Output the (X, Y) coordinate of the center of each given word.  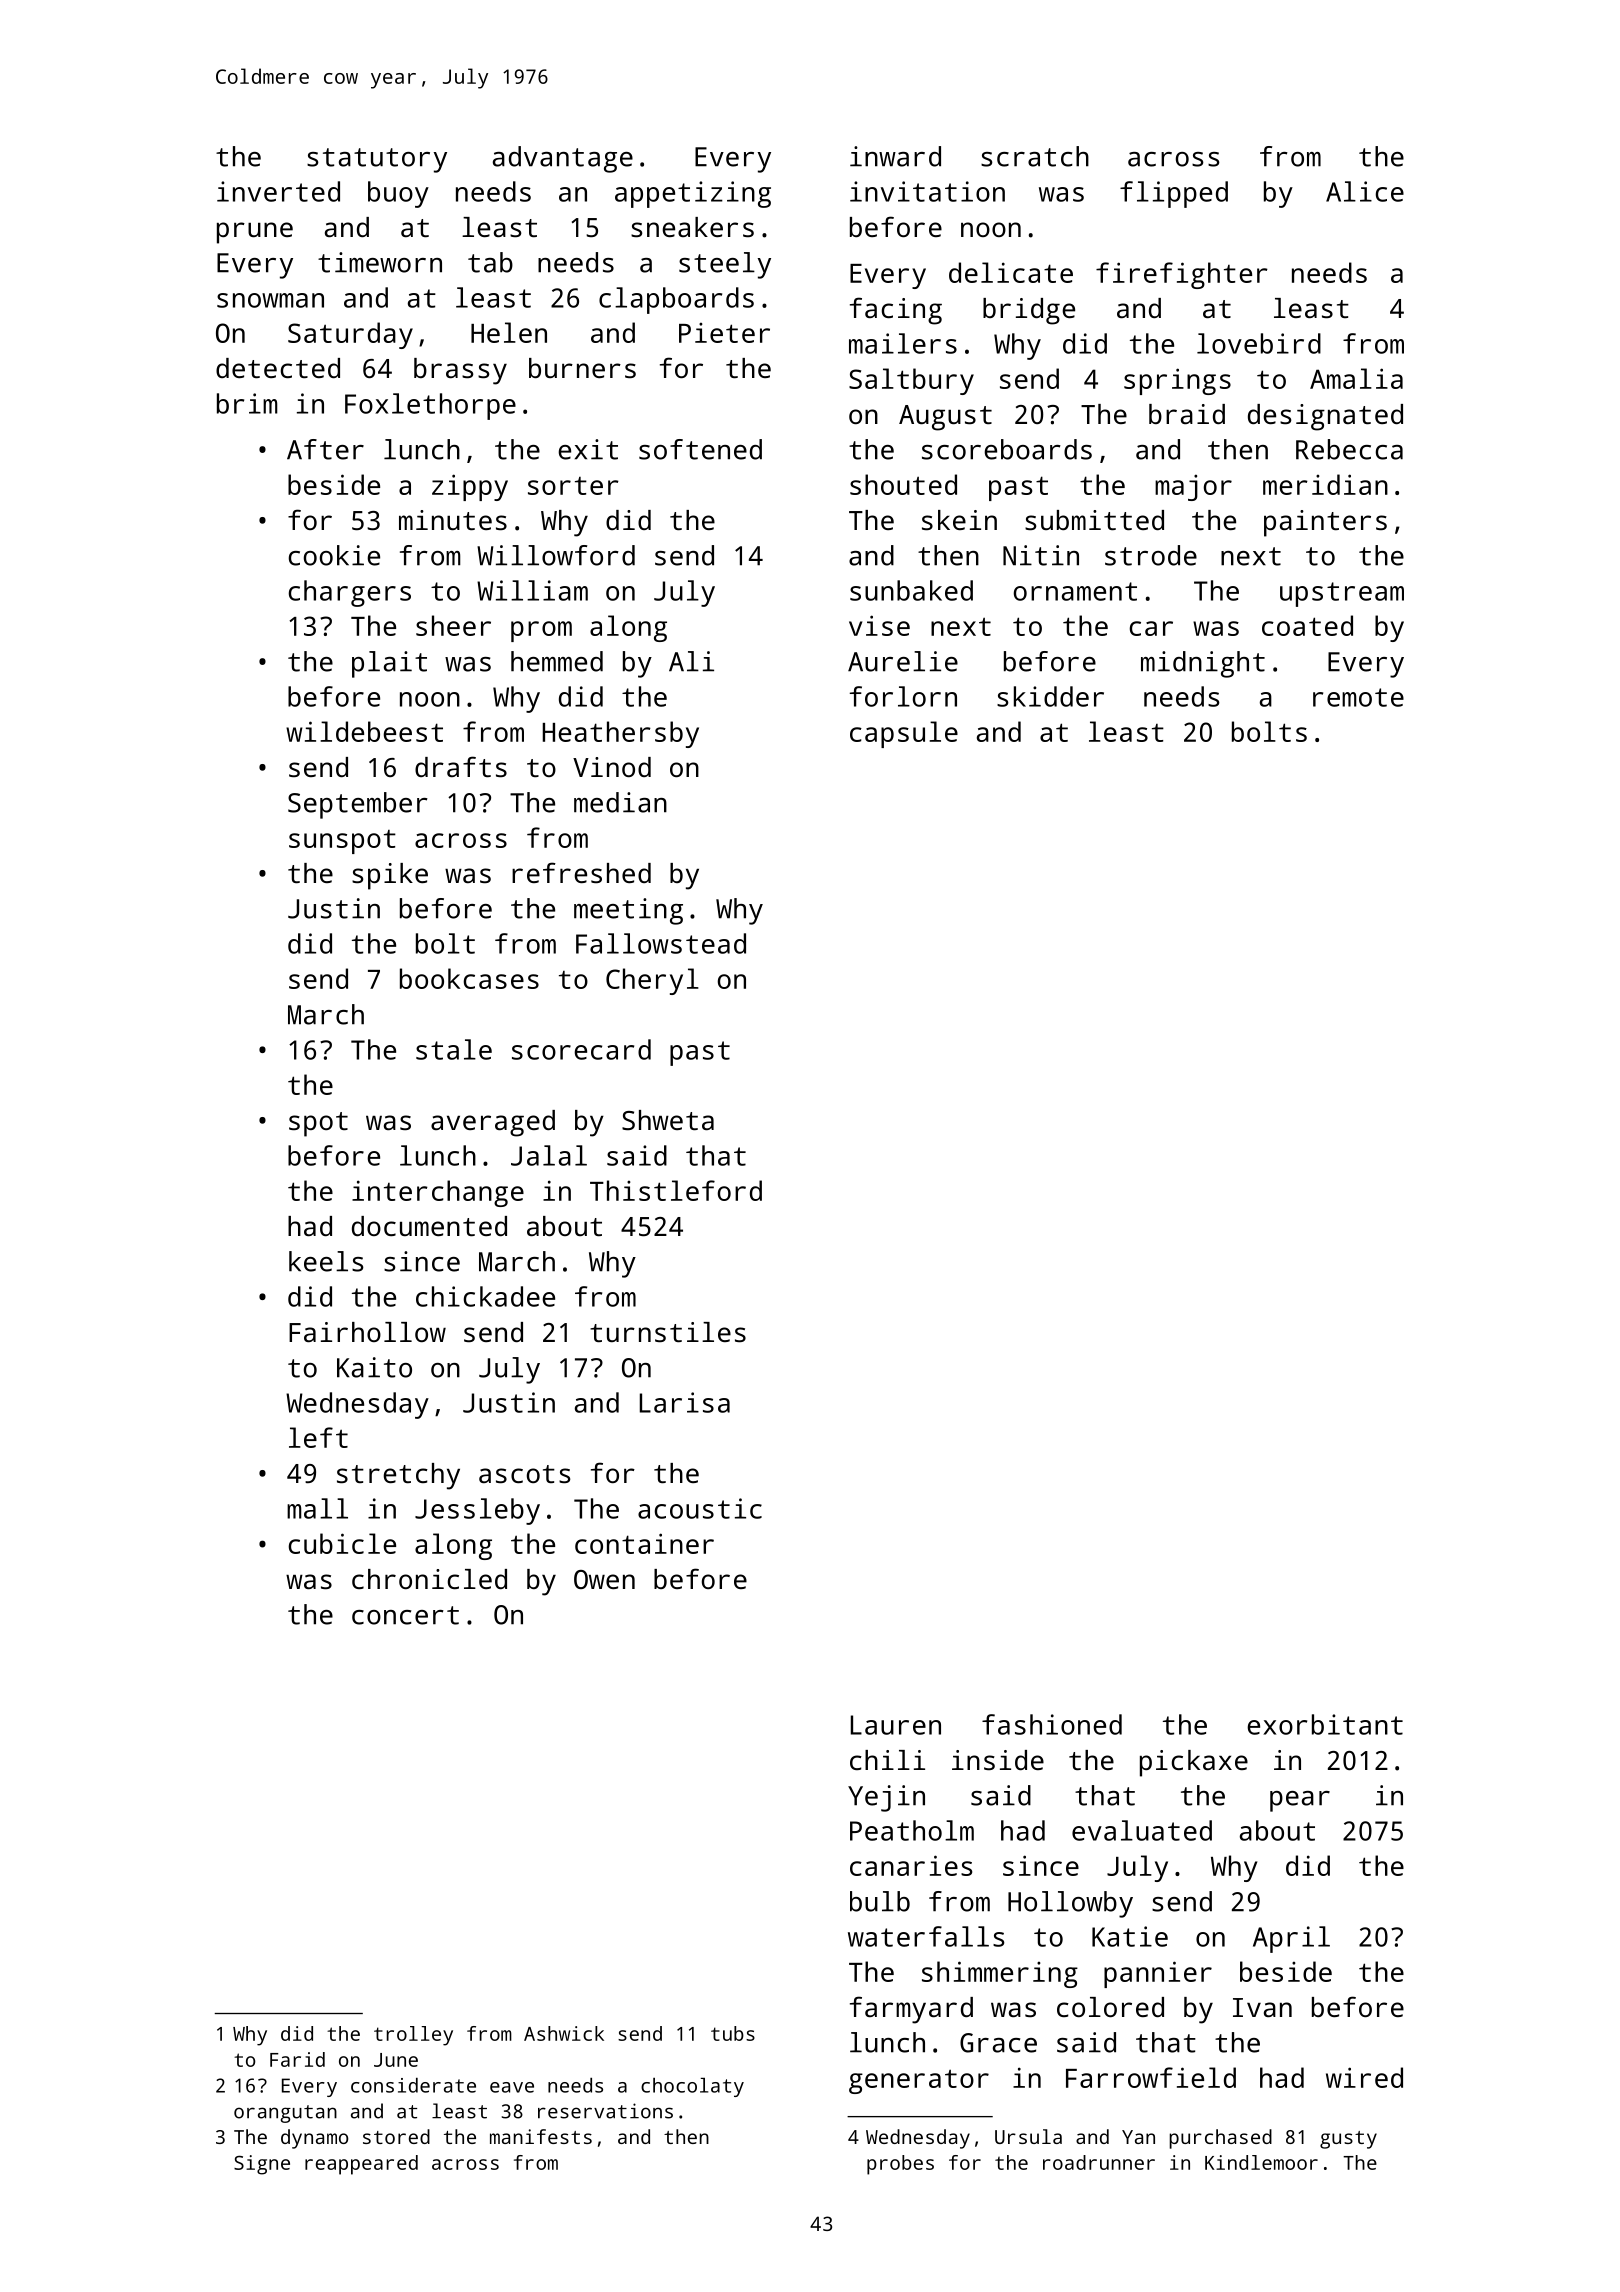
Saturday (350, 335)
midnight (1203, 664)
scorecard (581, 1049)
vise (879, 625)
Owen (604, 1579)
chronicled (429, 1579)
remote (1358, 697)
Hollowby (1070, 1904)
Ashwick (564, 2033)
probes (900, 2165)
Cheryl (652, 981)
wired (1364, 2077)
